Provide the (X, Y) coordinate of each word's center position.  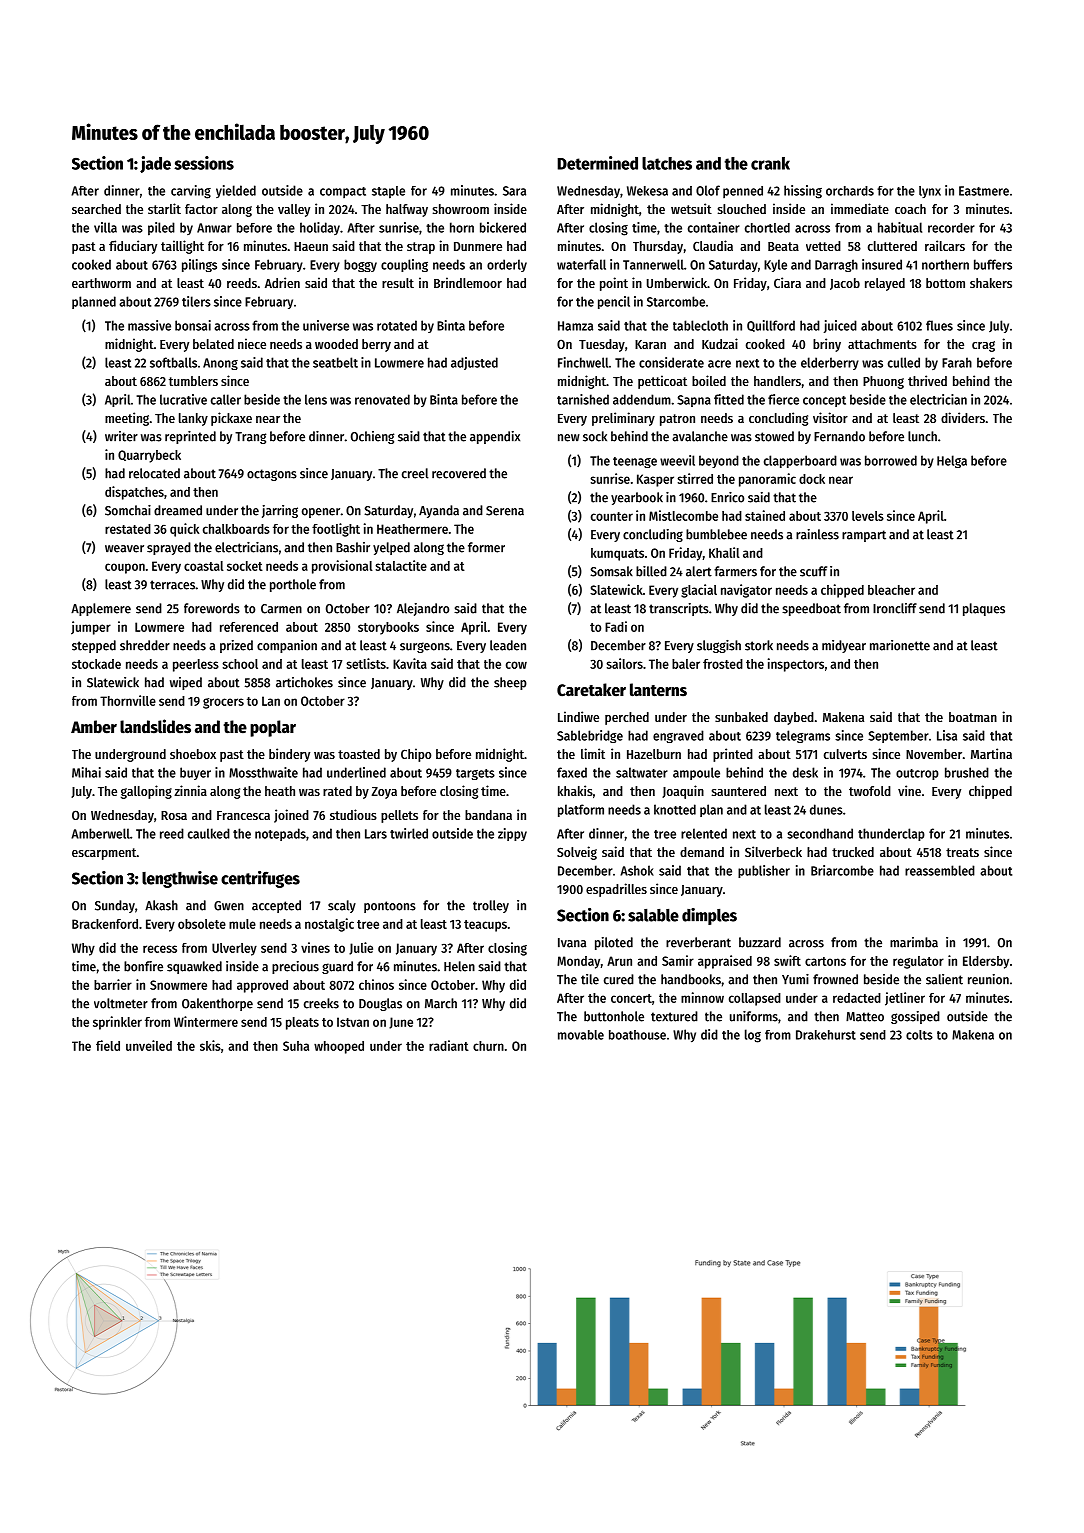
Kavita (410, 663)
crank (770, 163)
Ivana (572, 943)
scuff (813, 571)
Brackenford (105, 924)
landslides (155, 726)
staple (388, 192)
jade (155, 164)
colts (919, 1035)
